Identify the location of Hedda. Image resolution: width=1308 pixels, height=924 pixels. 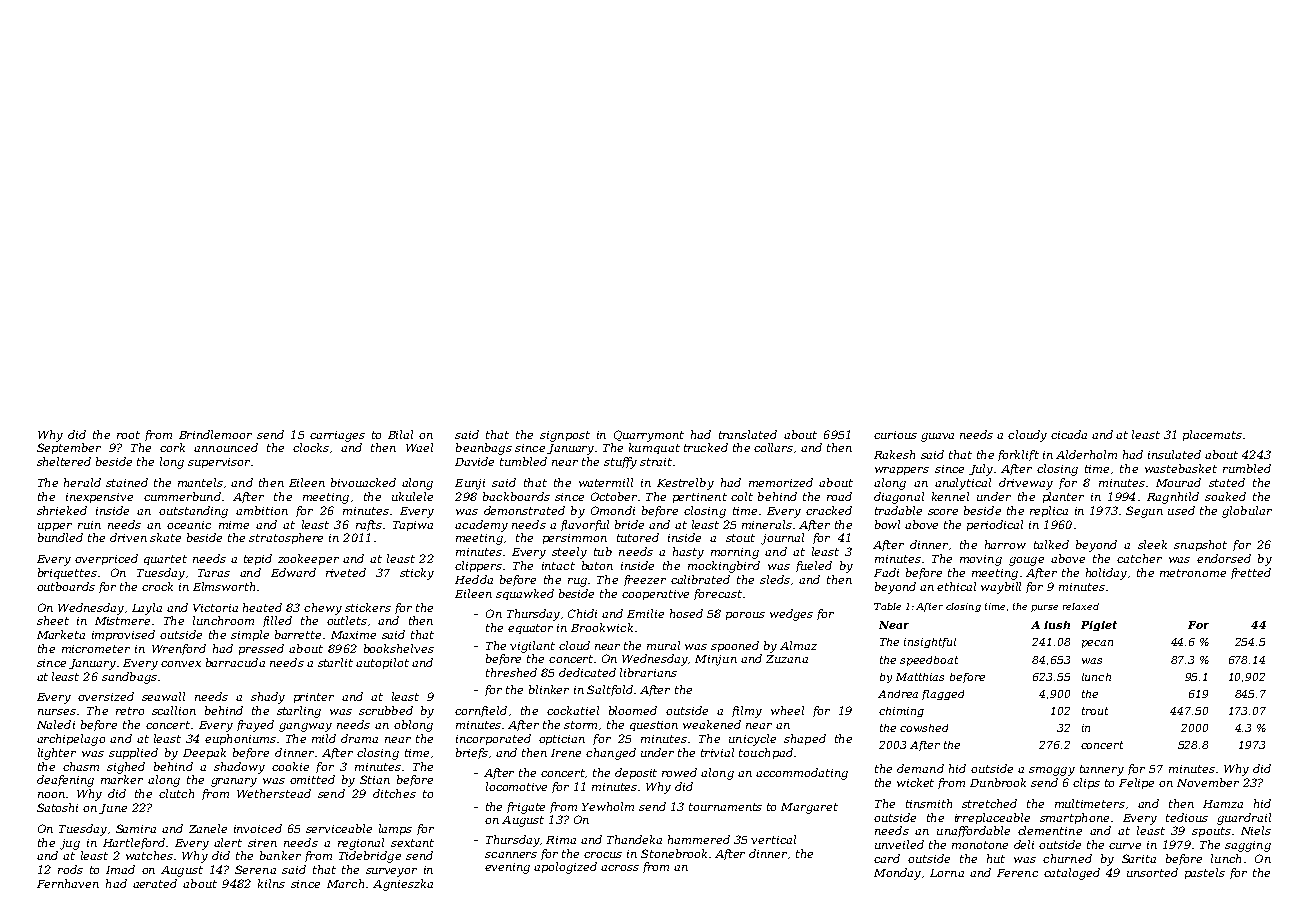
(474, 579).
